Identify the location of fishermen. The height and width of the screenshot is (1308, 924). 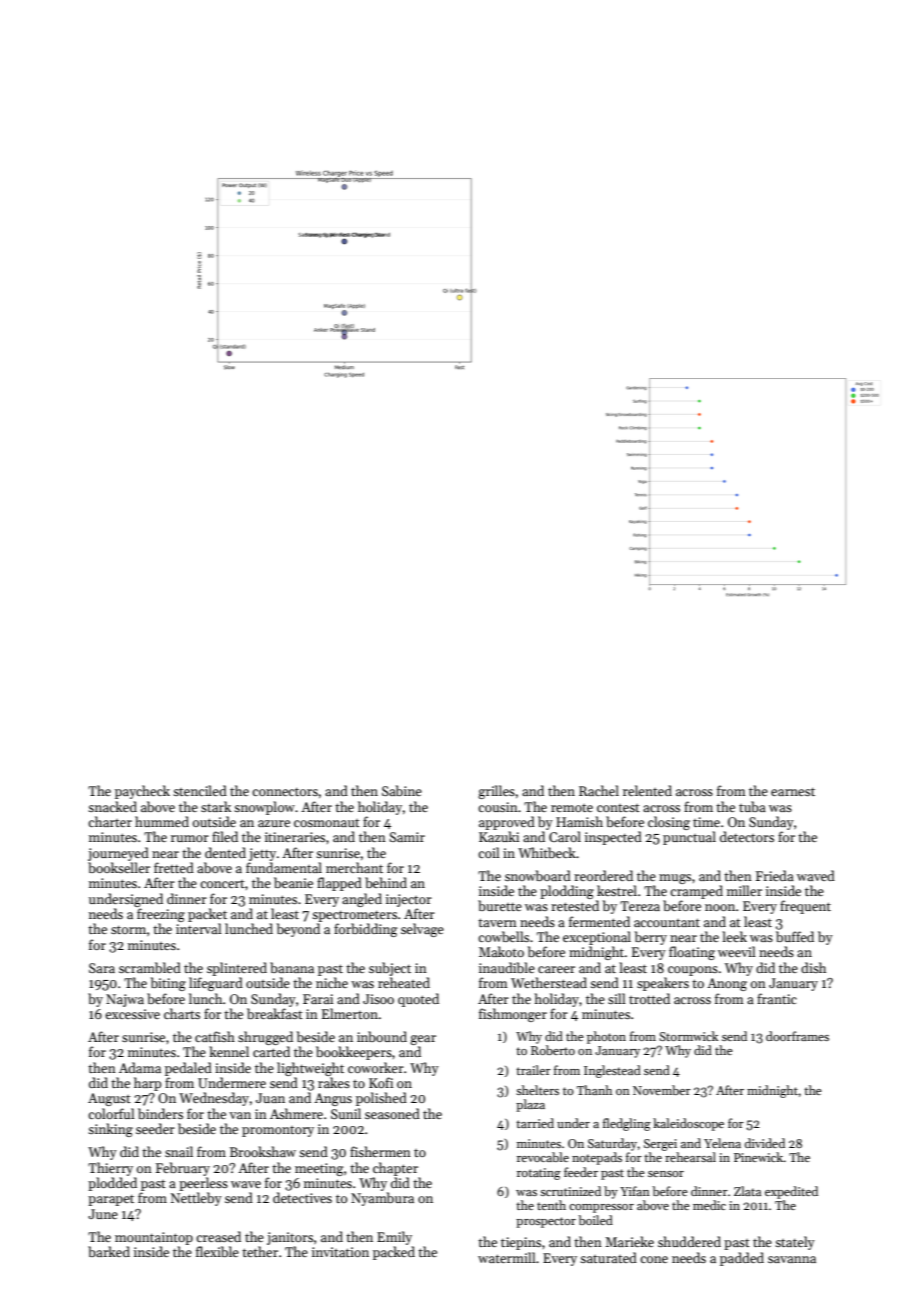
(380, 1151).
